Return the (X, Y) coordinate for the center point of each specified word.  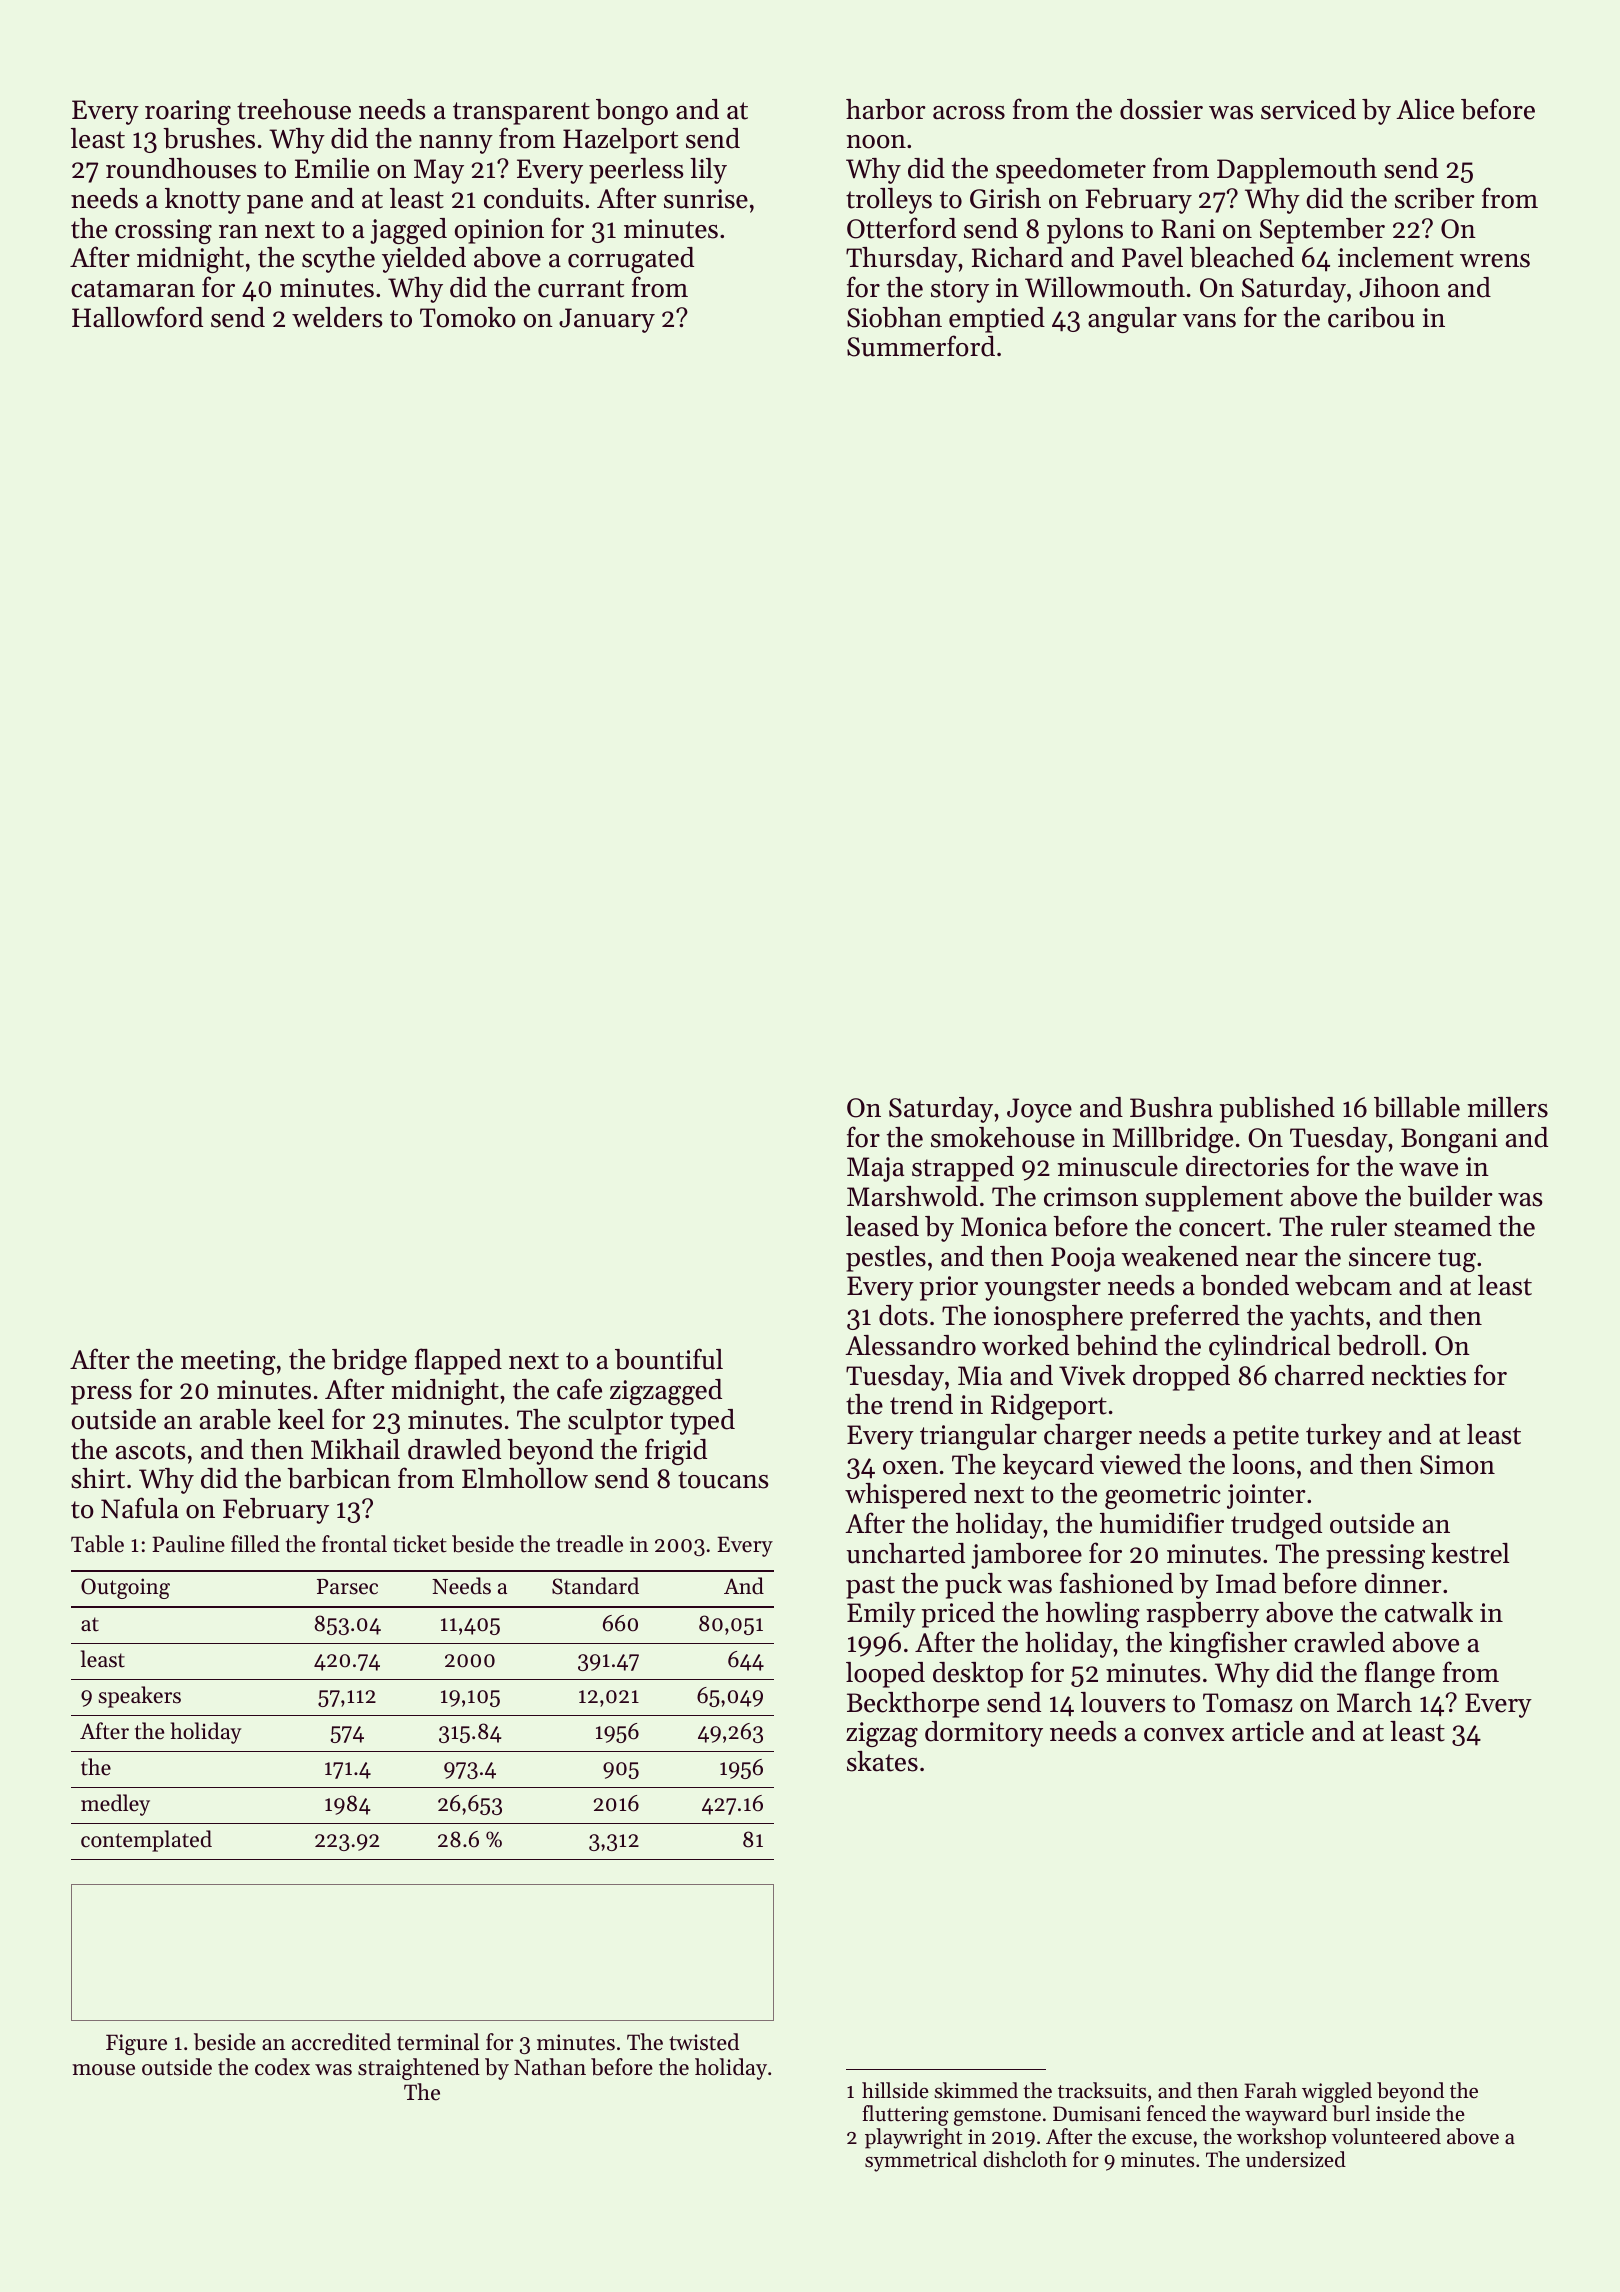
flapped (458, 1361)
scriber (1435, 198)
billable (1417, 1107)
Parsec (347, 1587)
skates (882, 1761)
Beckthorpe (913, 1705)
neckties (1418, 1375)
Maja (875, 1169)
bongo (632, 112)
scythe (338, 260)
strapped (963, 1169)
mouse (103, 2070)
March (1374, 1702)
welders (337, 317)
